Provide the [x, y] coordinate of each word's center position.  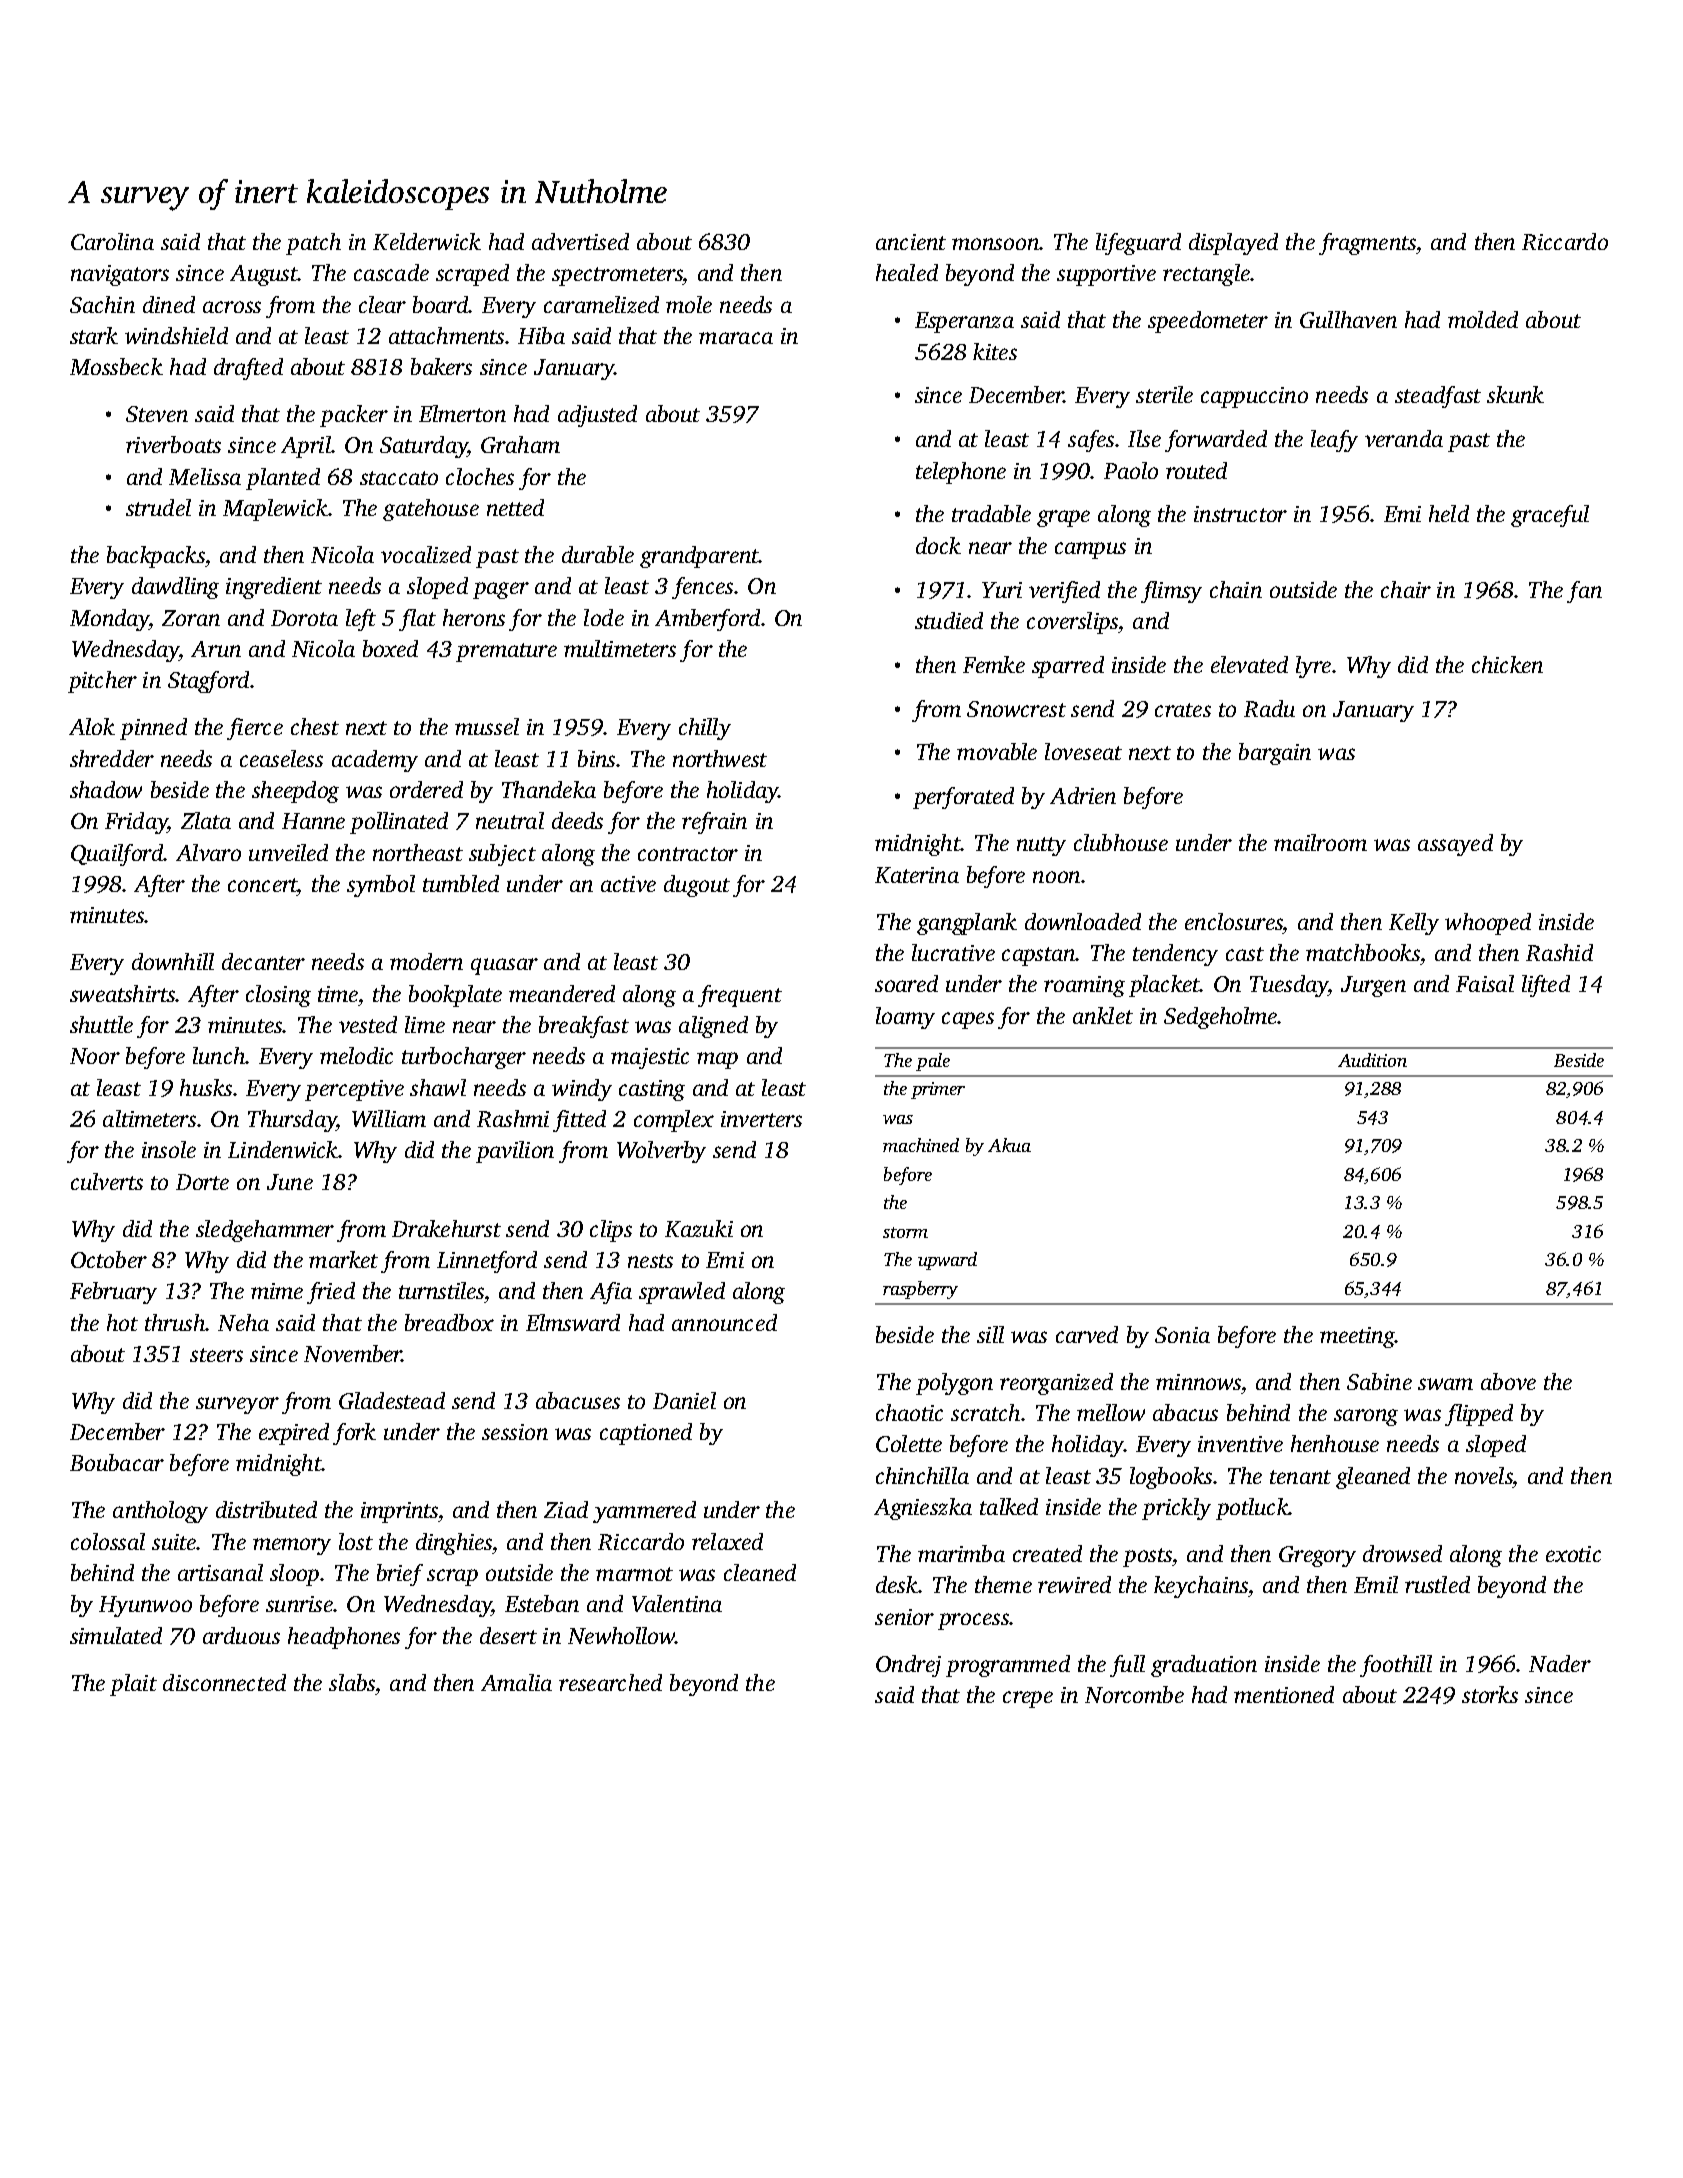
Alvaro [208, 852]
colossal [108, 1541]
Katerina [917, 875]
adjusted [597, 416]
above [1508, 1381]
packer [354, 416]
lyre [1313, 667]
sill [990, 1334]
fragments [1367, 244]
